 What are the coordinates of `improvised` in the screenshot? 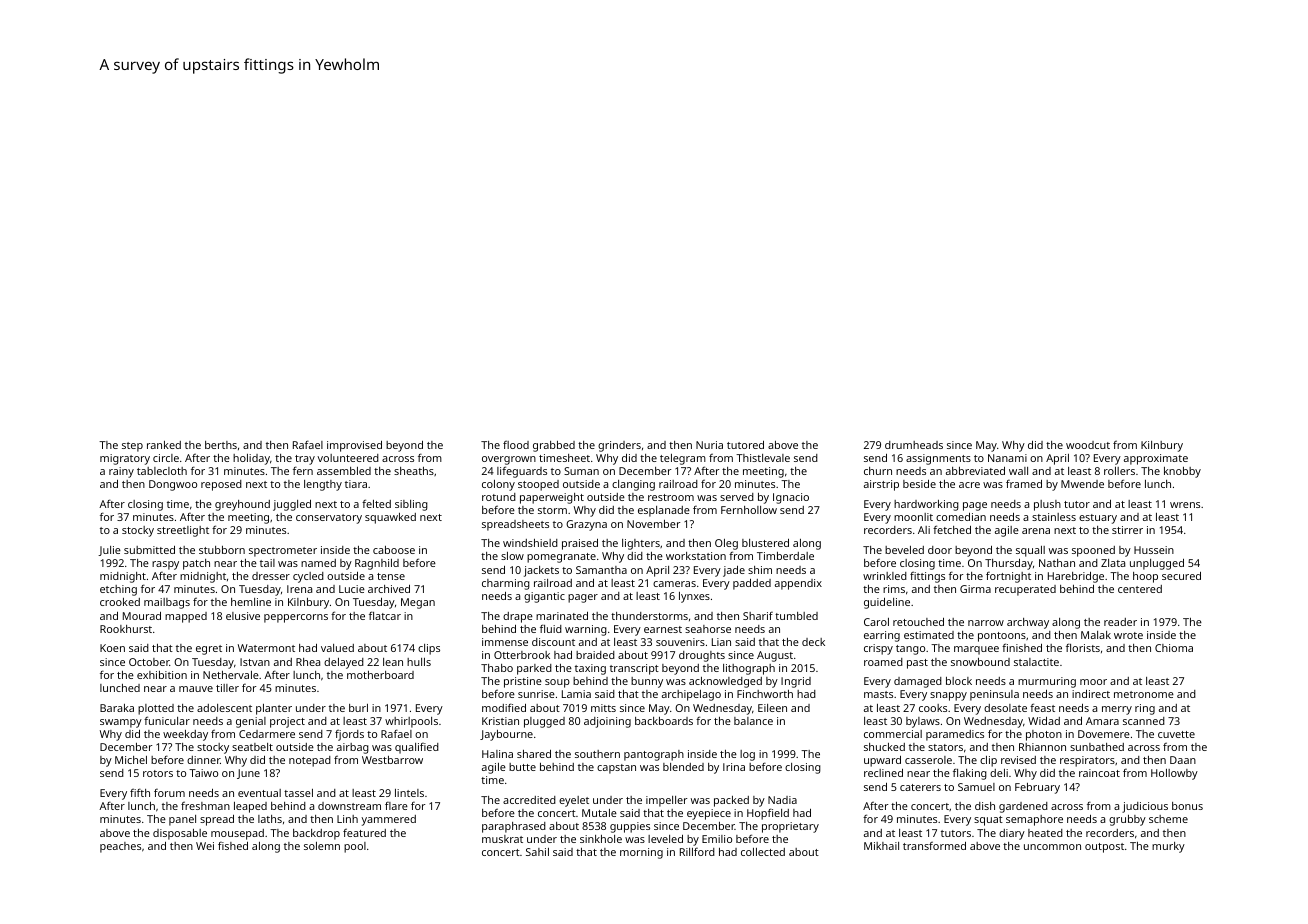 It's located at (354, 446).
